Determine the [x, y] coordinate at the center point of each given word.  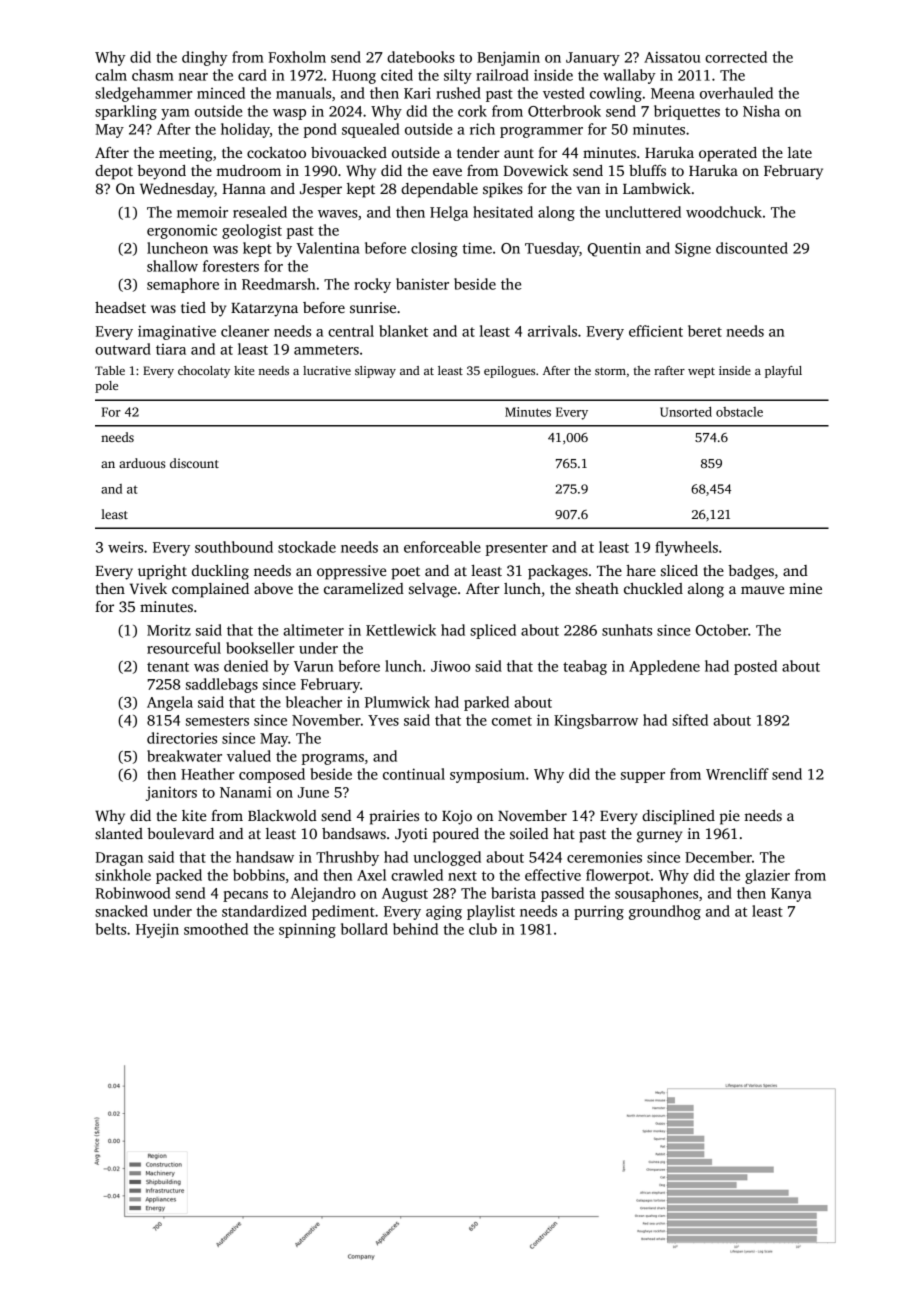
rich [482, 129]
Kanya [791, 895]
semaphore [183, 285]
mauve [762, 590]
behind [415, 929]
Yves [383, 720]
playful [783, 372]
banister [422, 284]
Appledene [664, 667]
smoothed [216, 929]
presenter [517, 549]
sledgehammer [143, 94]
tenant [168, 667]
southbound [234, 547]
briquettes [687, 112]
